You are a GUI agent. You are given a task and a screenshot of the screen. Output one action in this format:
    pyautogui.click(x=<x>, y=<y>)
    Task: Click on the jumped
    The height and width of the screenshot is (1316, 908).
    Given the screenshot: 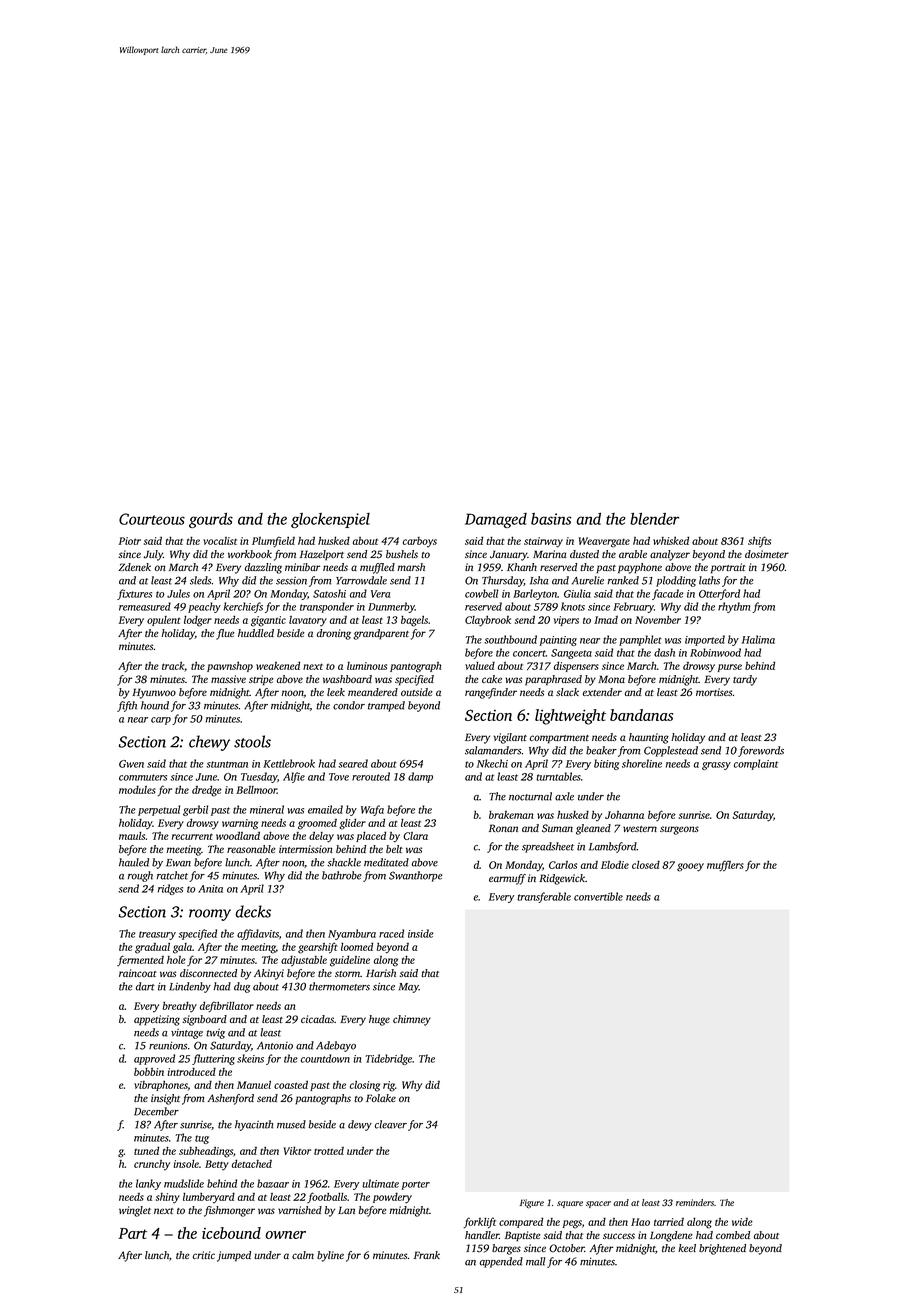 What is the action you would take?
    pyautogui.click(x=234, y=1256)
